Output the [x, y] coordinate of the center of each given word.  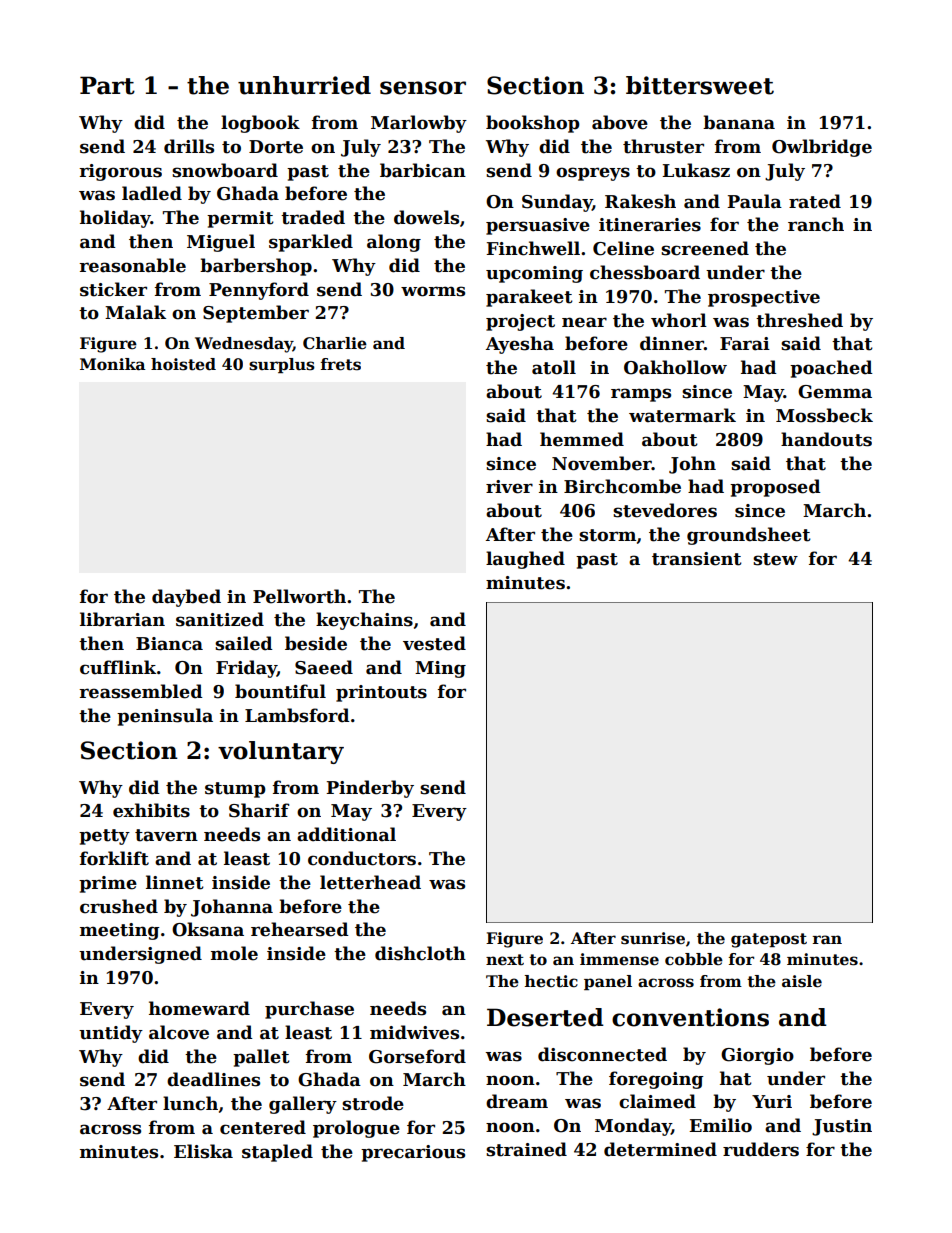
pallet [261, 1058]
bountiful [280, 691]
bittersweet [700, 85]
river [509, 487]
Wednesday [244, 345]
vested [434, 643]
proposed [775, 488]
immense [619, 959]
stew [775, 559]
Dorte [276, 147]
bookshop [533, 124]
